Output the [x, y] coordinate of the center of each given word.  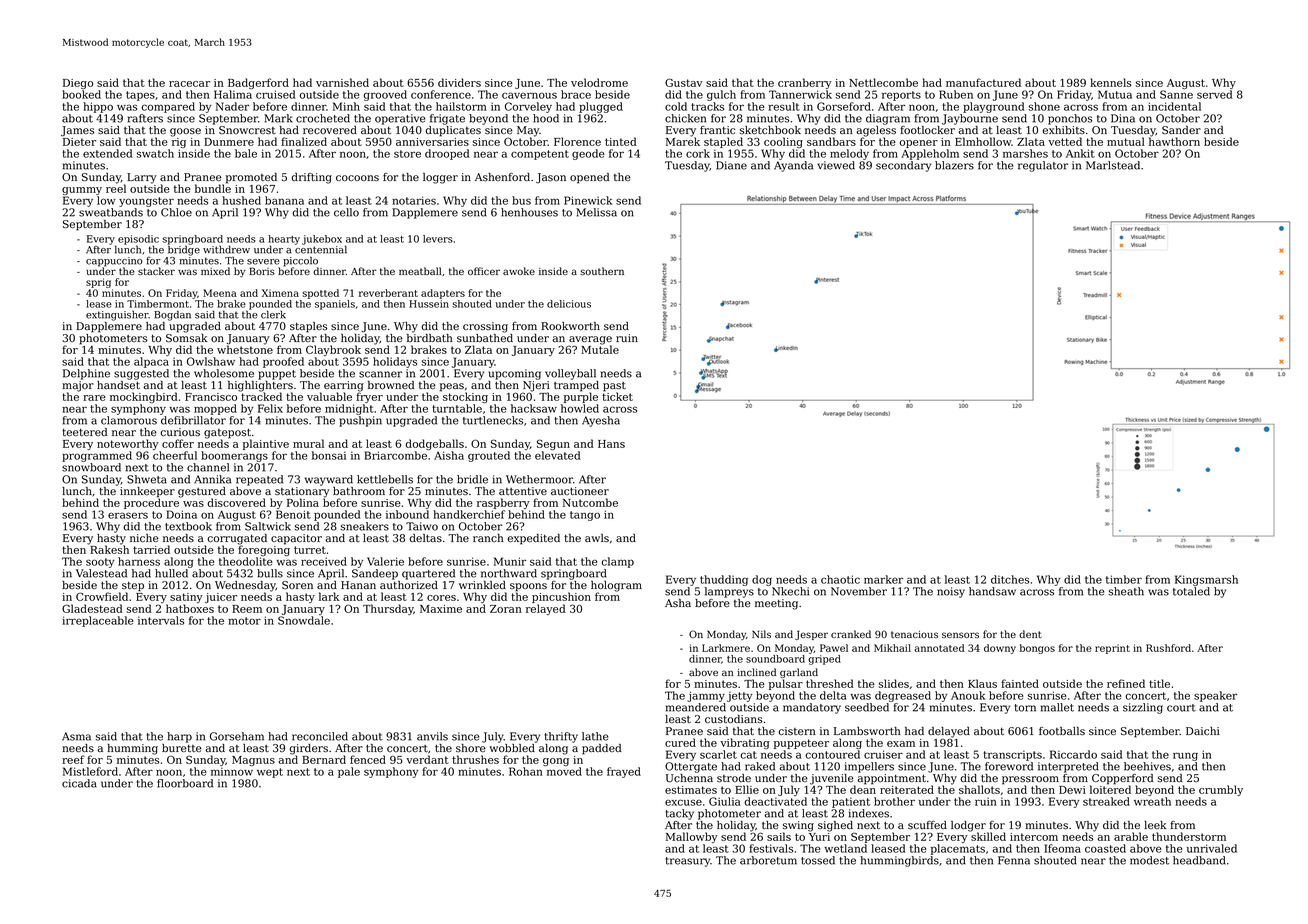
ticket [617, 396]
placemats [958, 849]
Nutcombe [590, 502]
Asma [76, 736]
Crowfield [102, 596]
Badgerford [258, 83]
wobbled [512, 748]
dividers [459, 82]
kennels [1110, 82]
